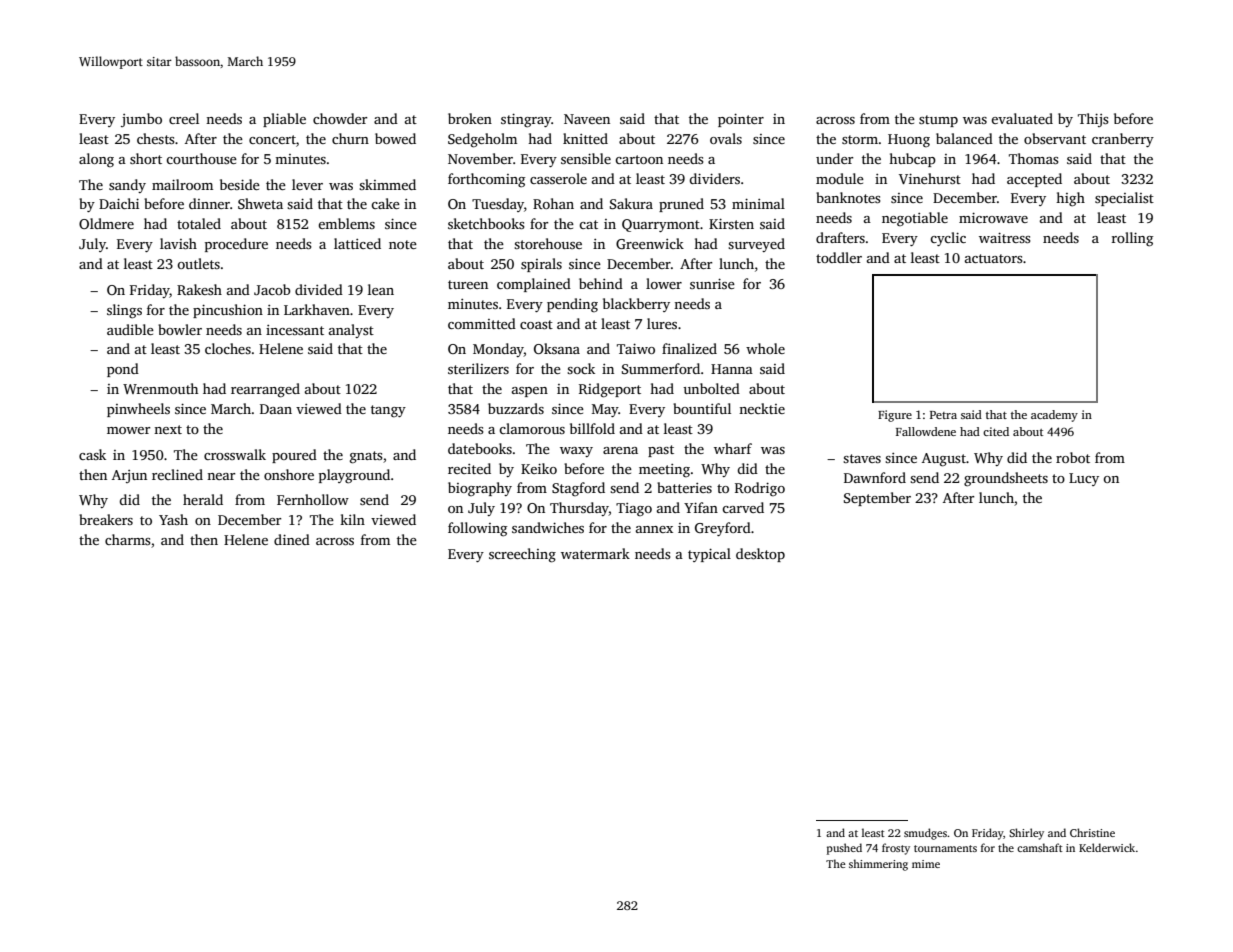 The image size is (1233, 952). I want to click on screeching, so click(522, 555).
